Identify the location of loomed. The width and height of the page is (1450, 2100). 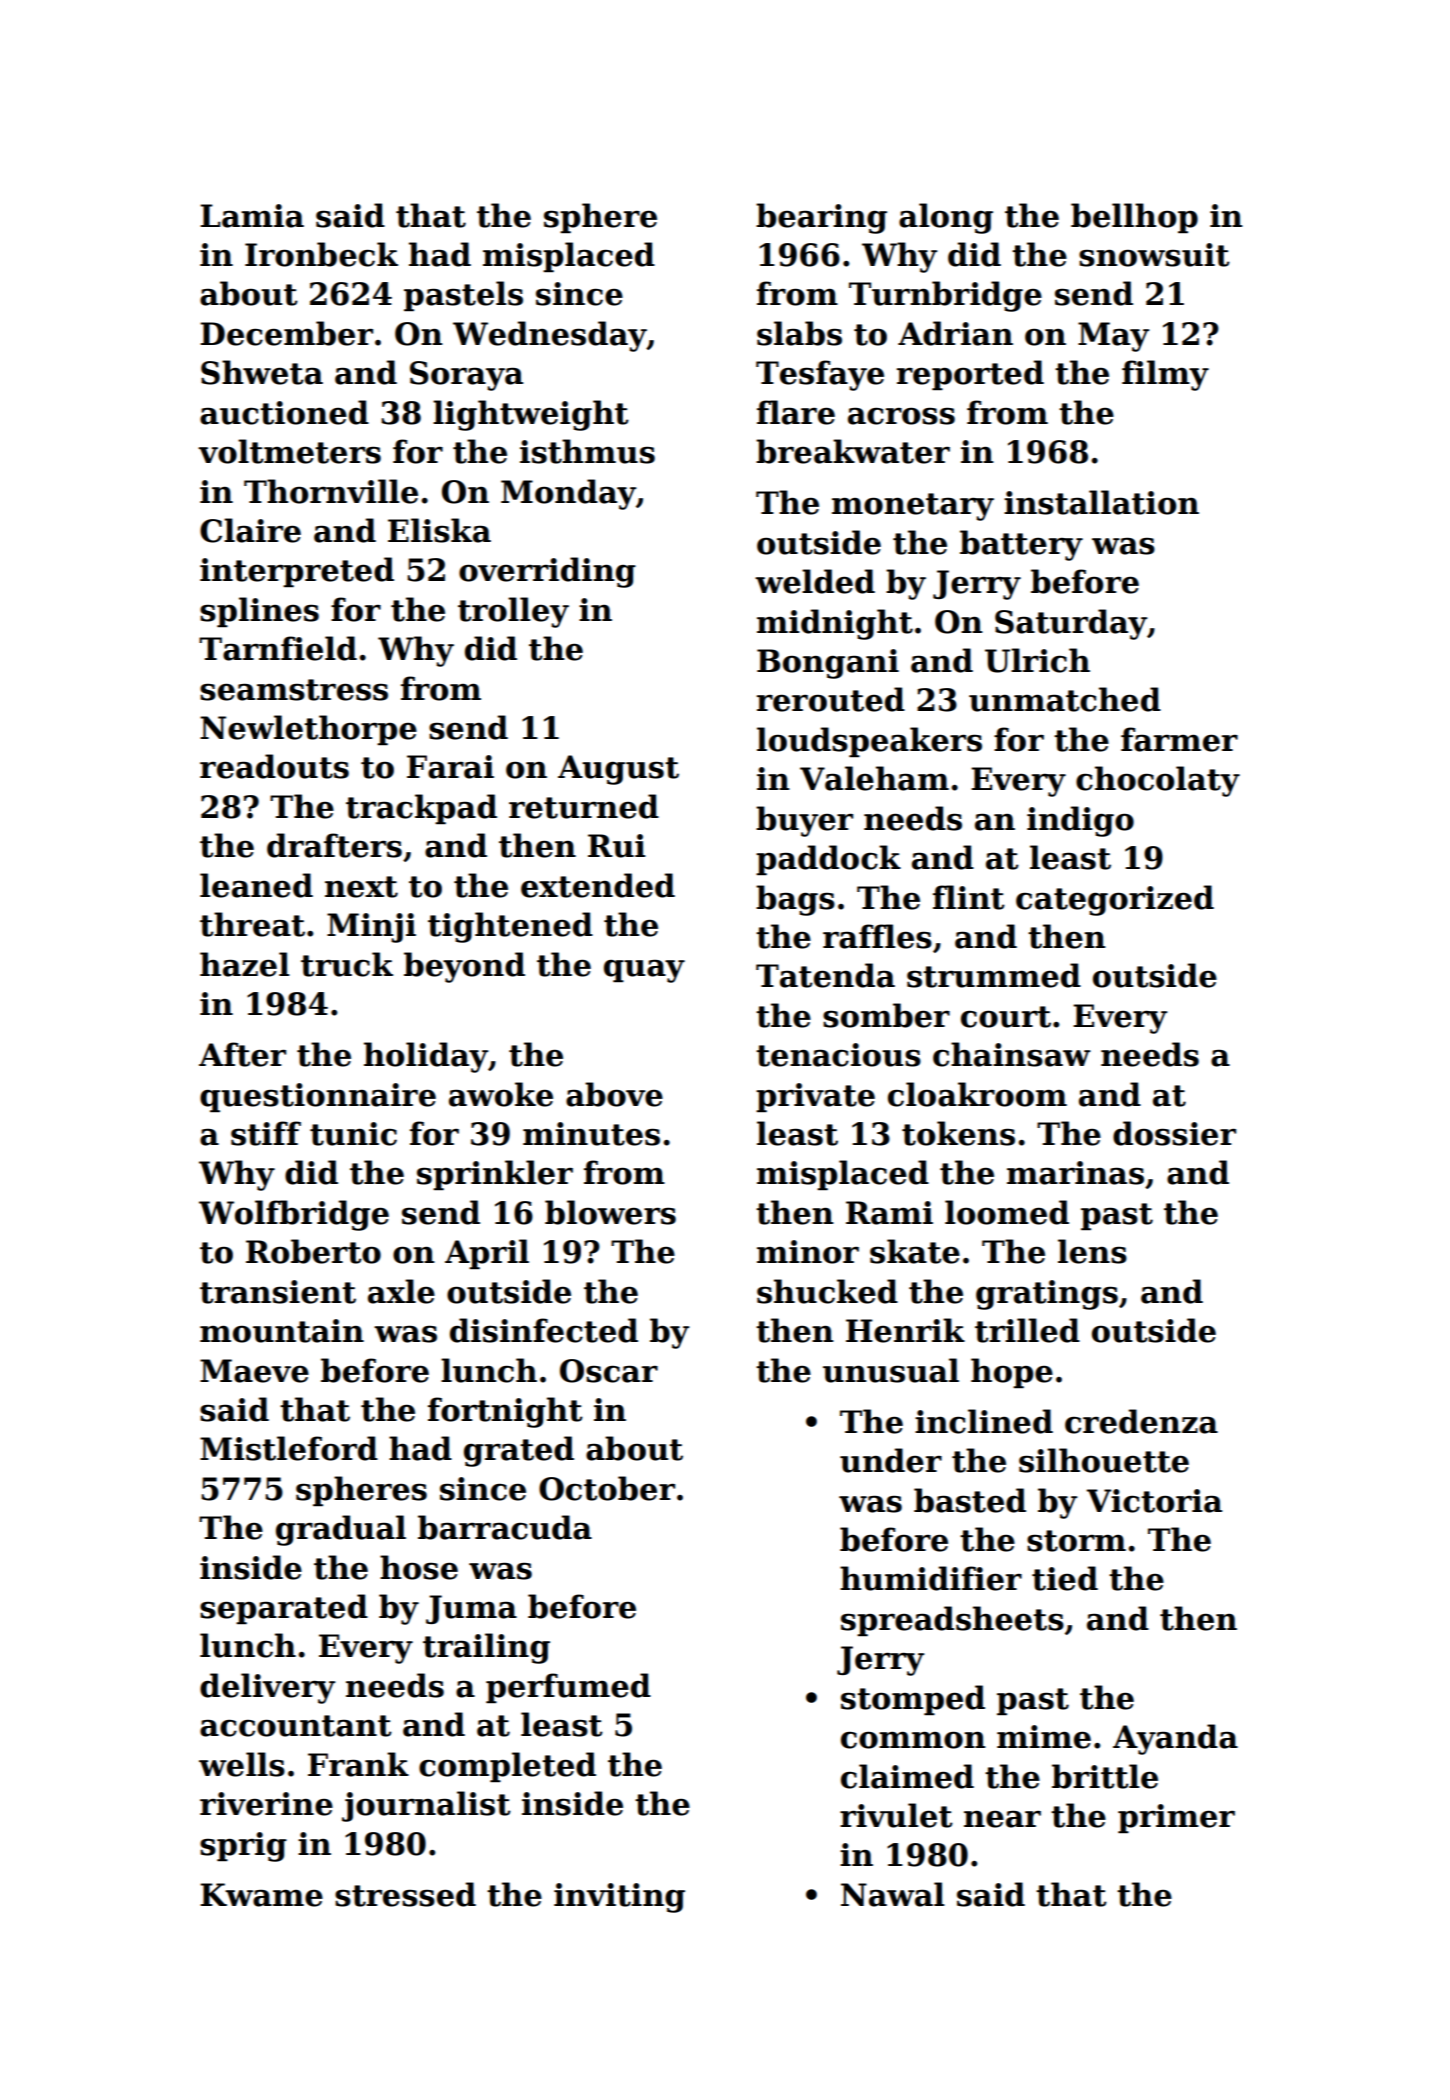
(1007, 1212).
